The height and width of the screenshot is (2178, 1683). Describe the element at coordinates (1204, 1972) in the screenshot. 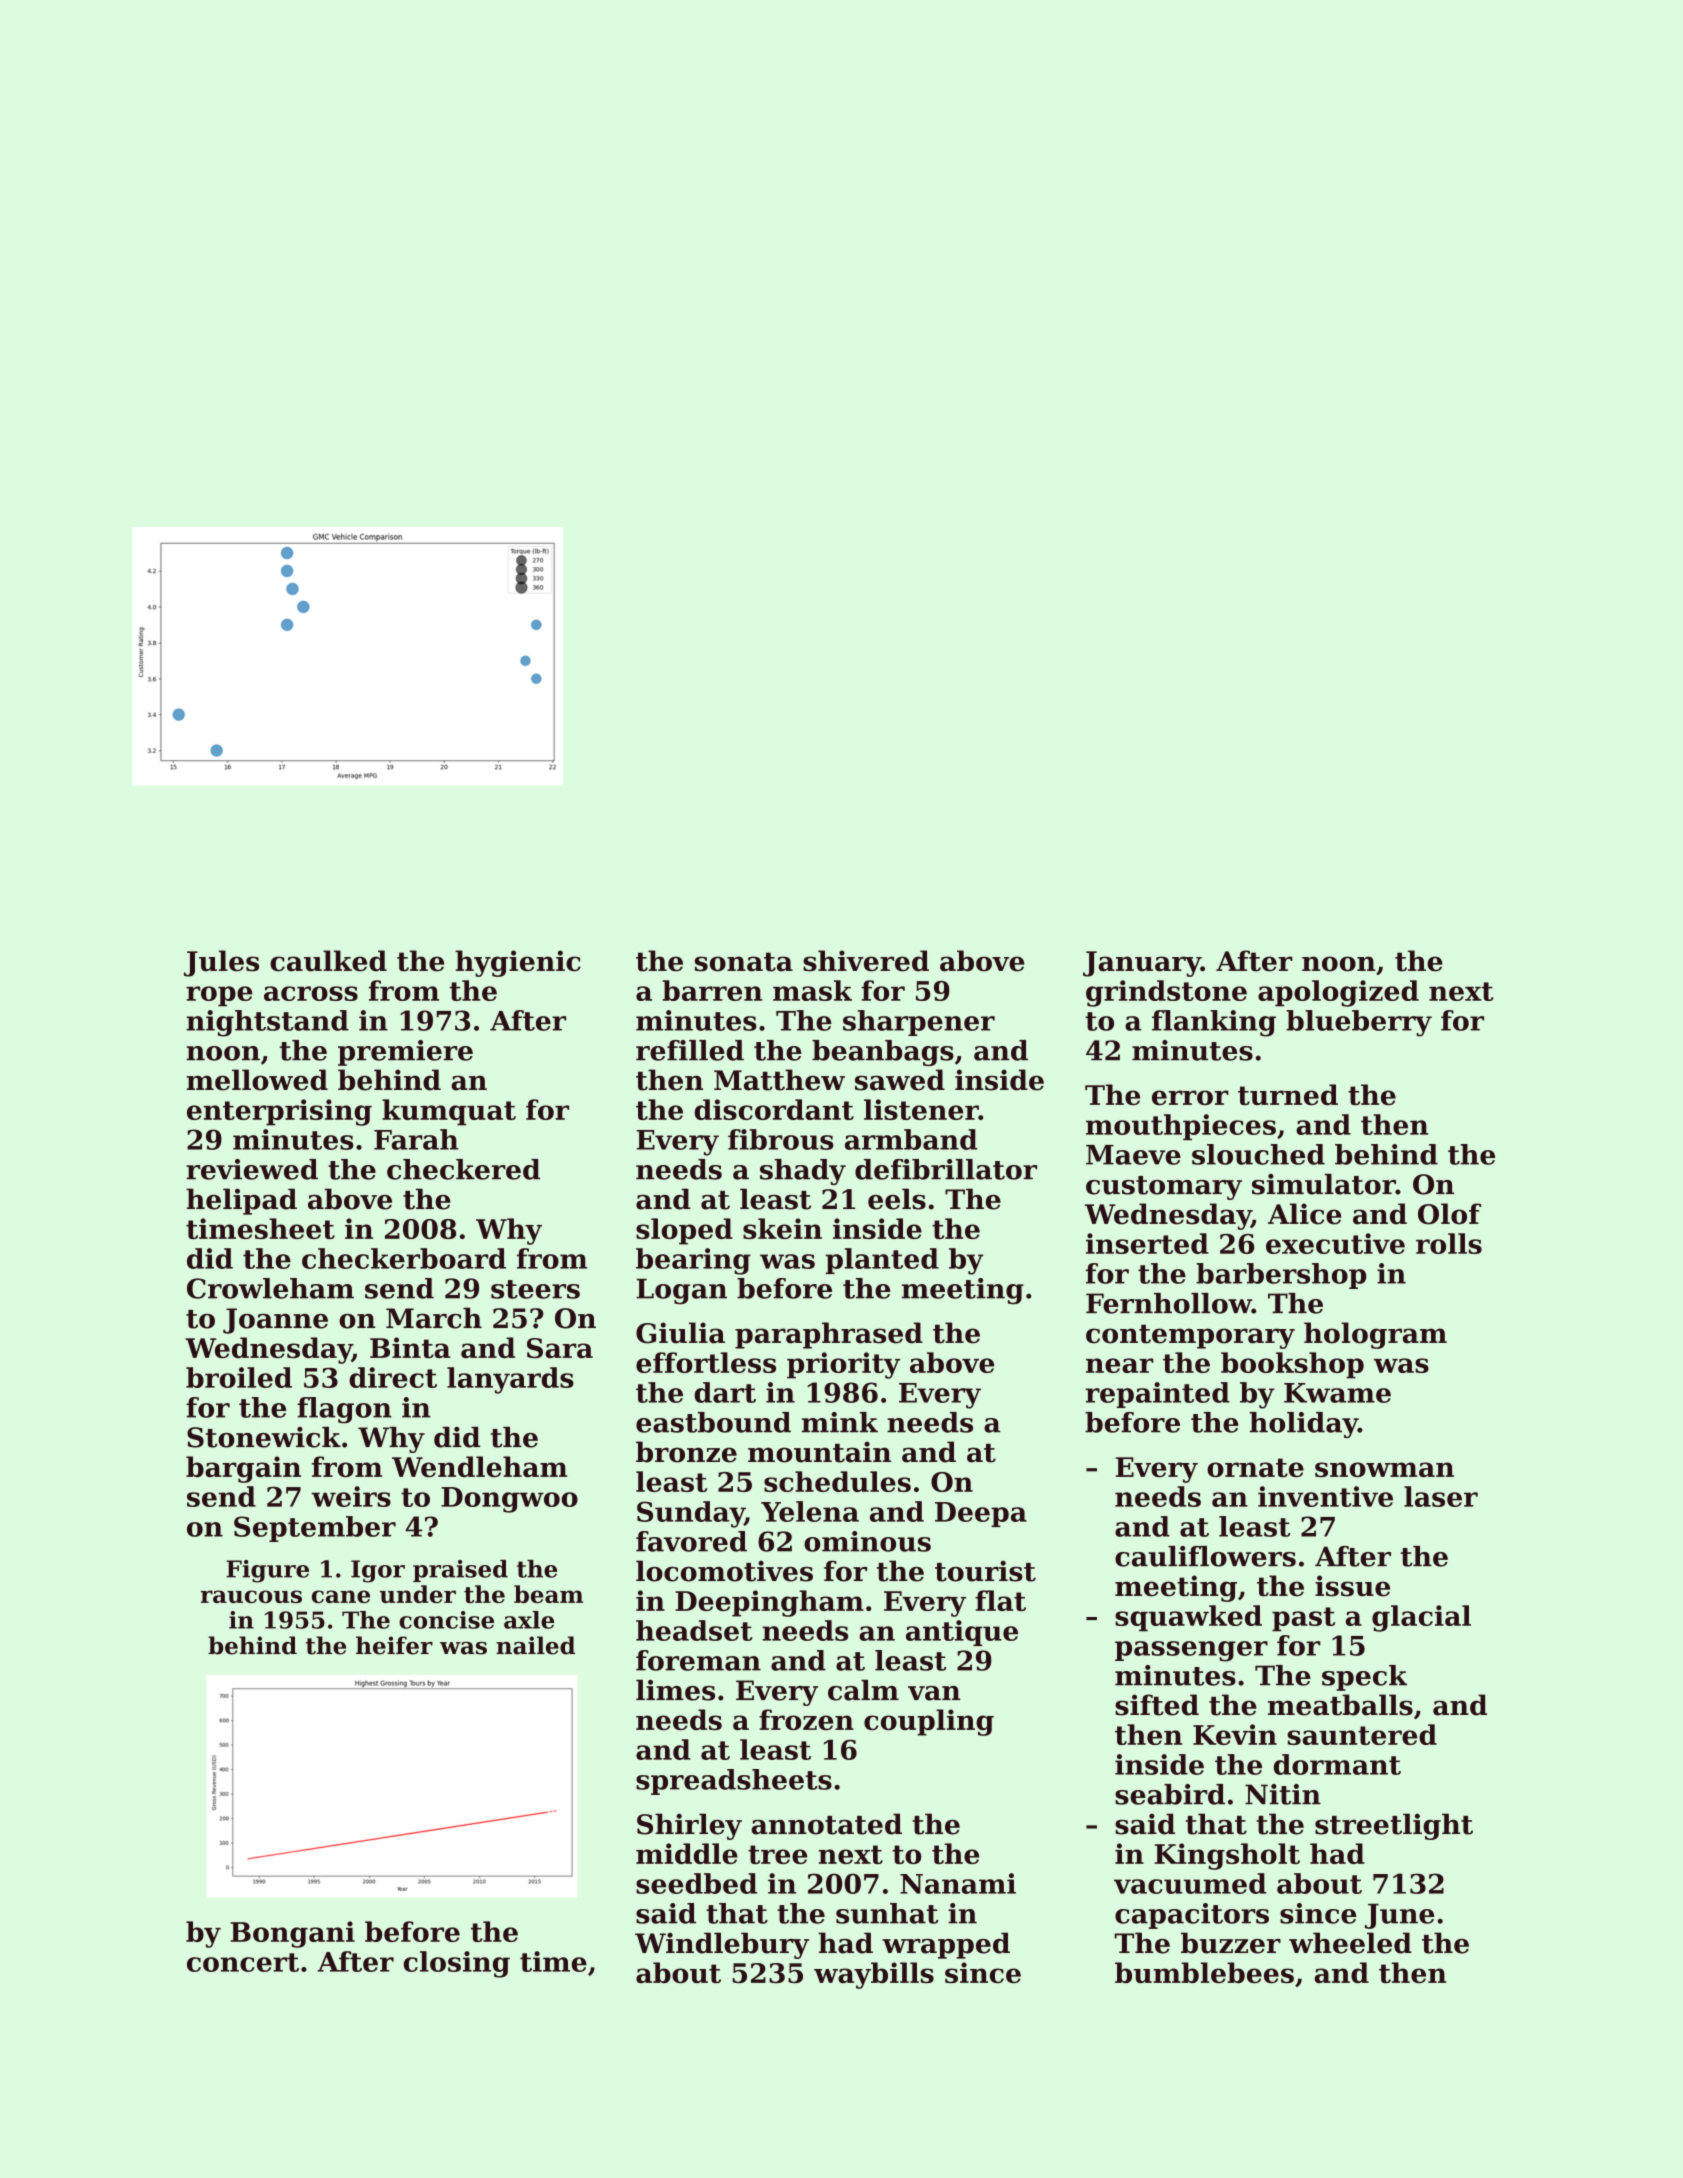

I see `bumblebees` at that location.
